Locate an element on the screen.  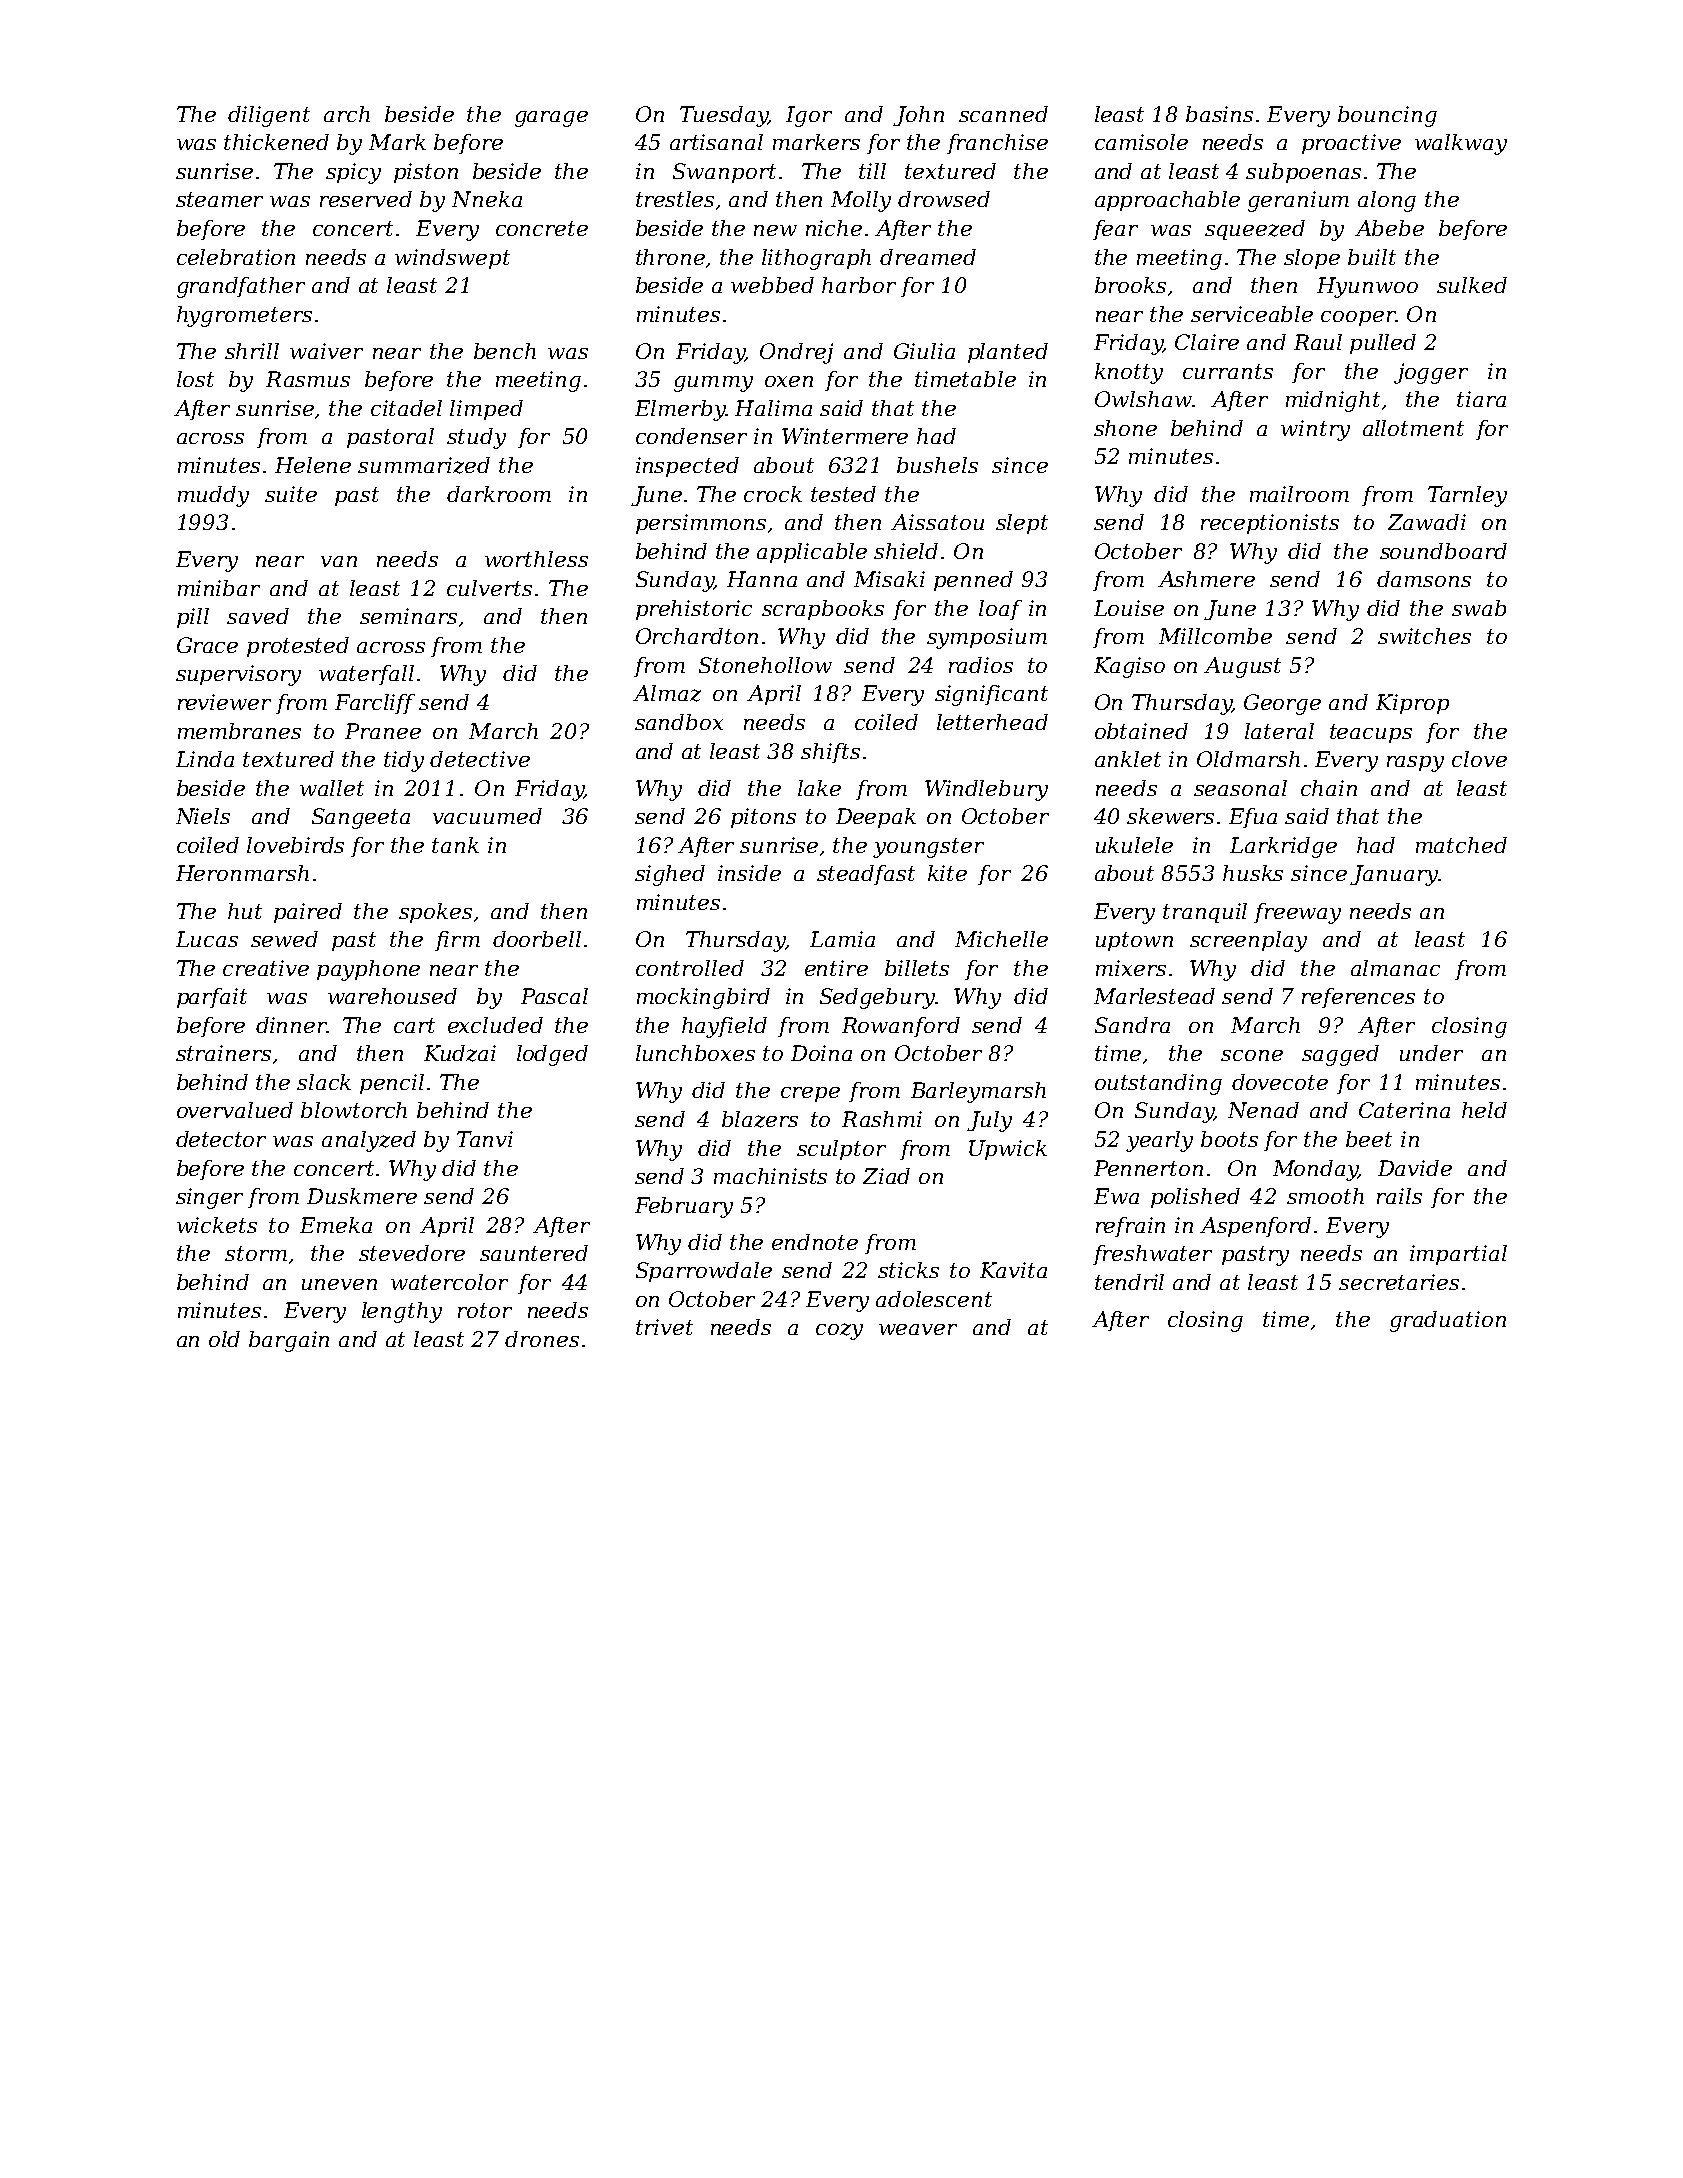
July is located at coordinates (989, 1121).
